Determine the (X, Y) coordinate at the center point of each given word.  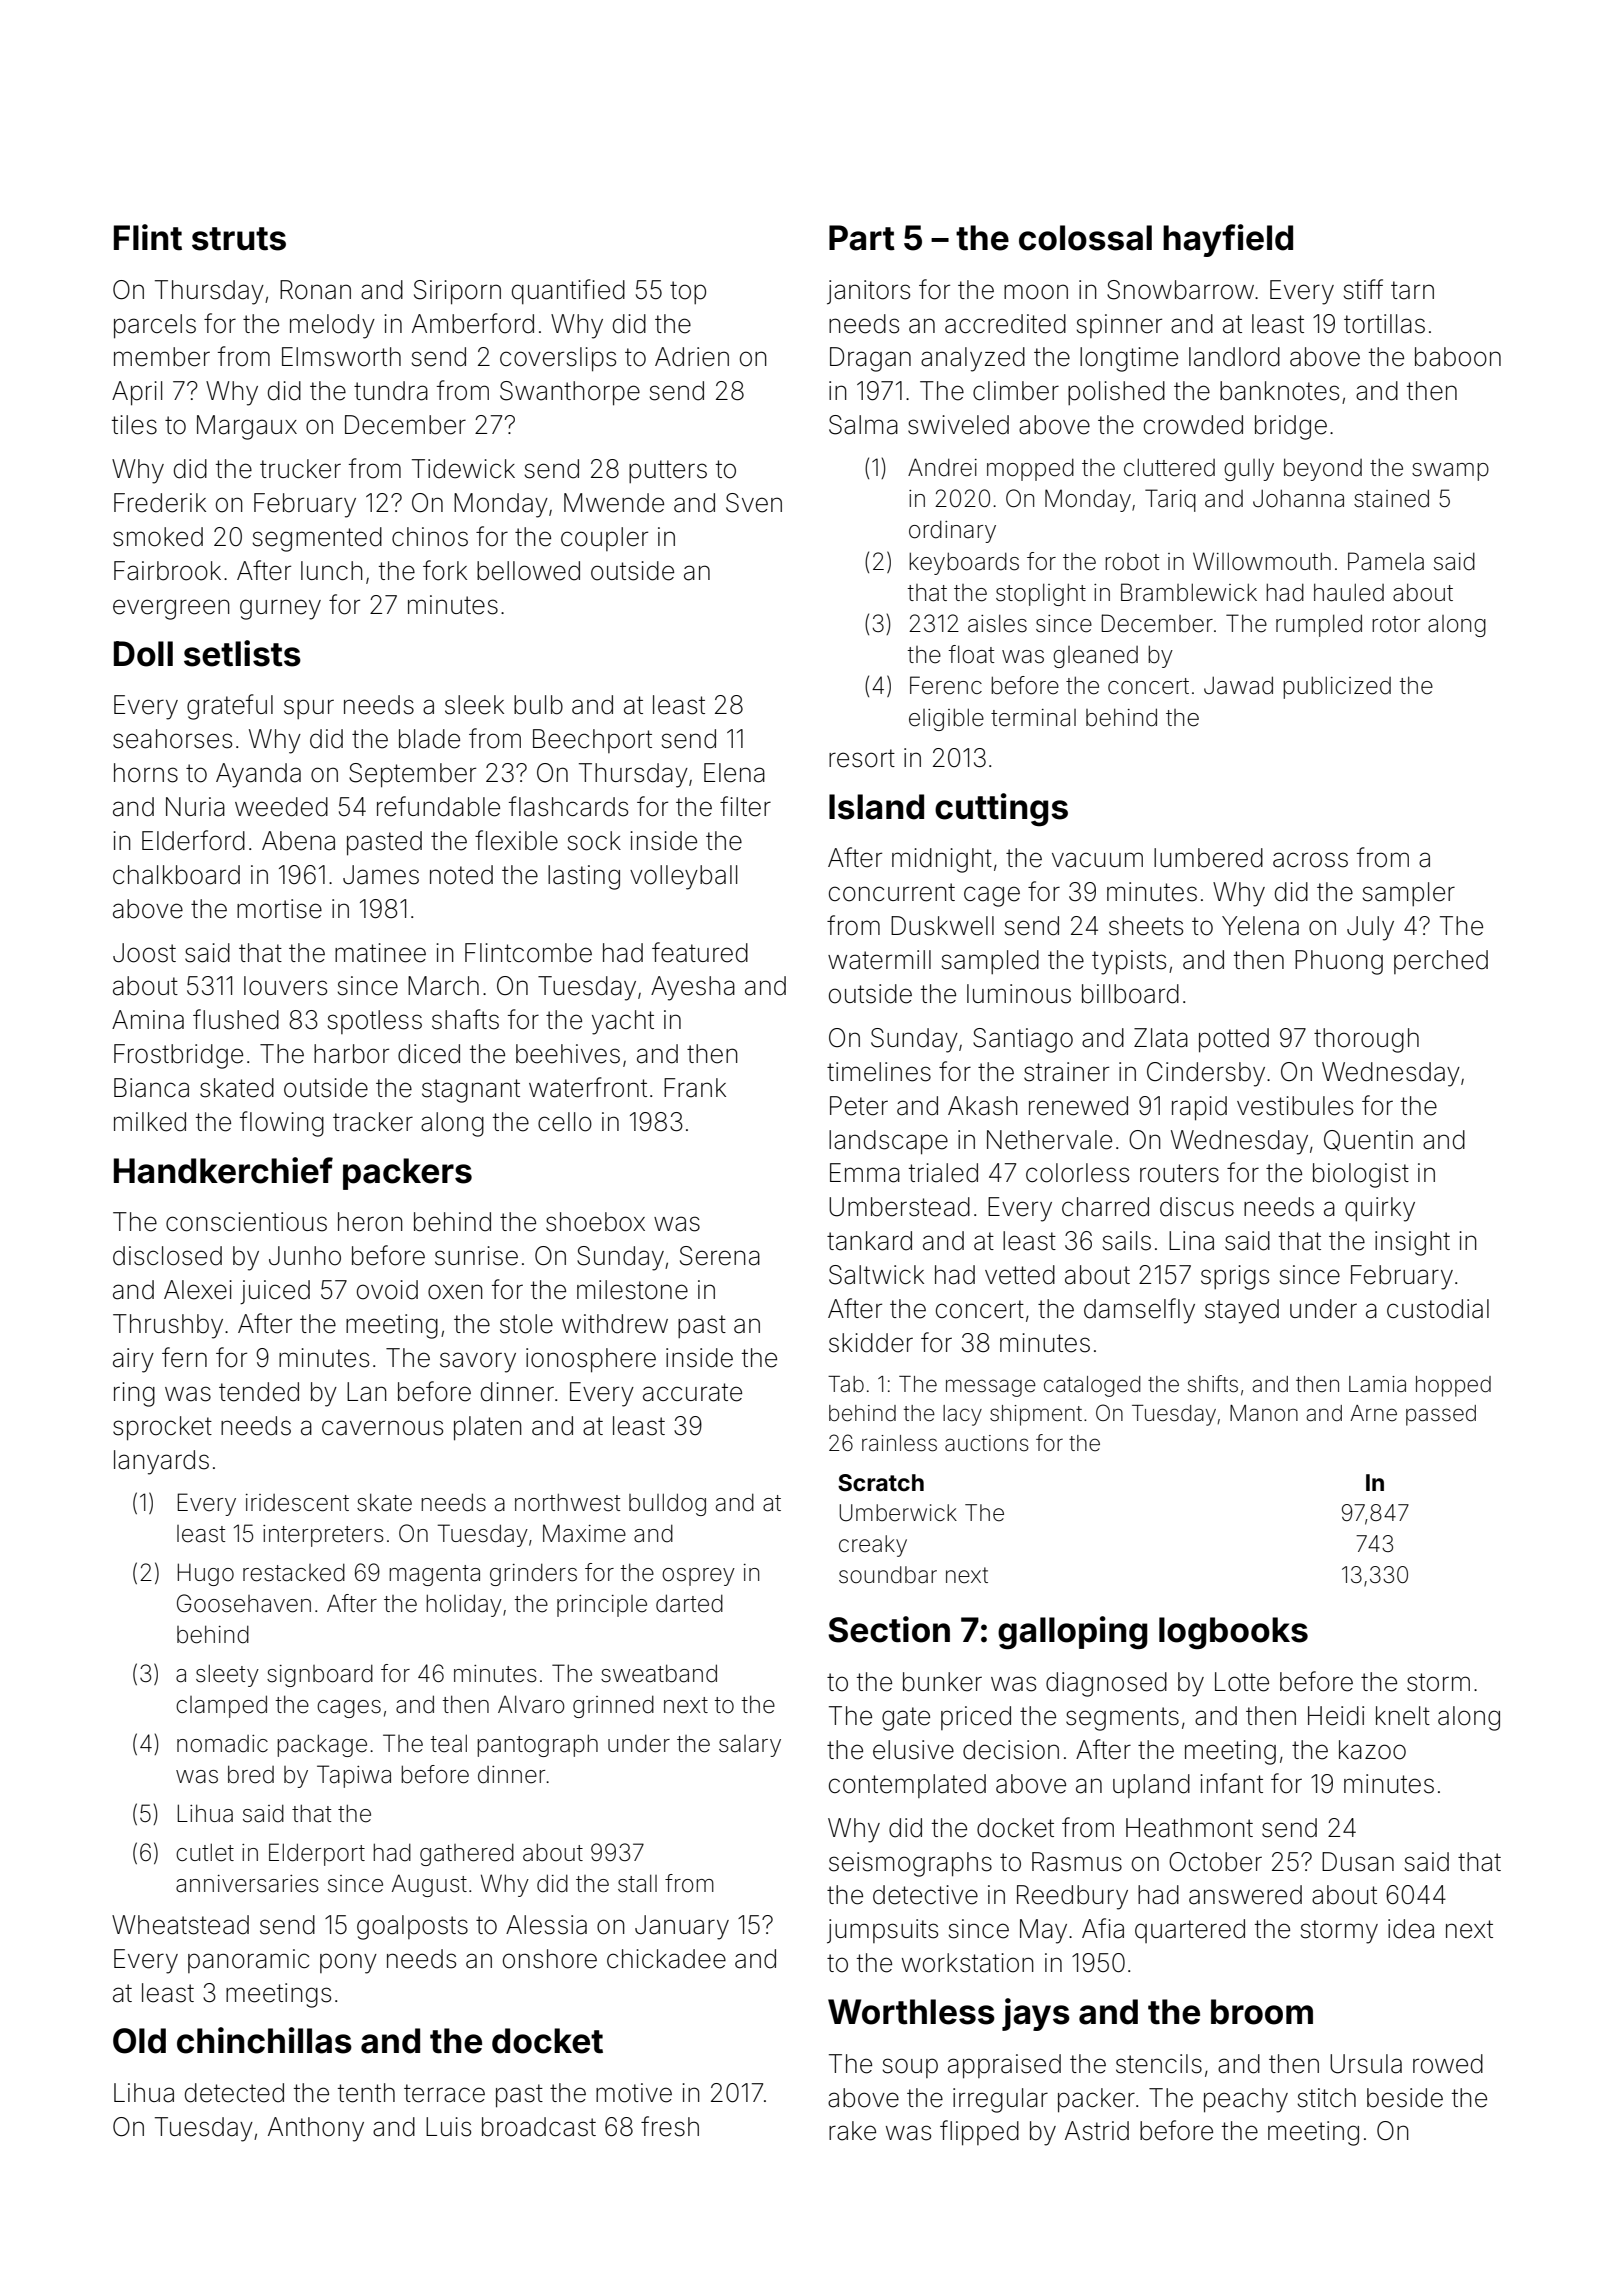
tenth (366, 2093)
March (443, 986)
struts (239, 239)
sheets (1146, 926)
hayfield (1228, 240)
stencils (1159, 2064)
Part (862, 238)
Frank (695, 1088)
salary (750, 1746)
